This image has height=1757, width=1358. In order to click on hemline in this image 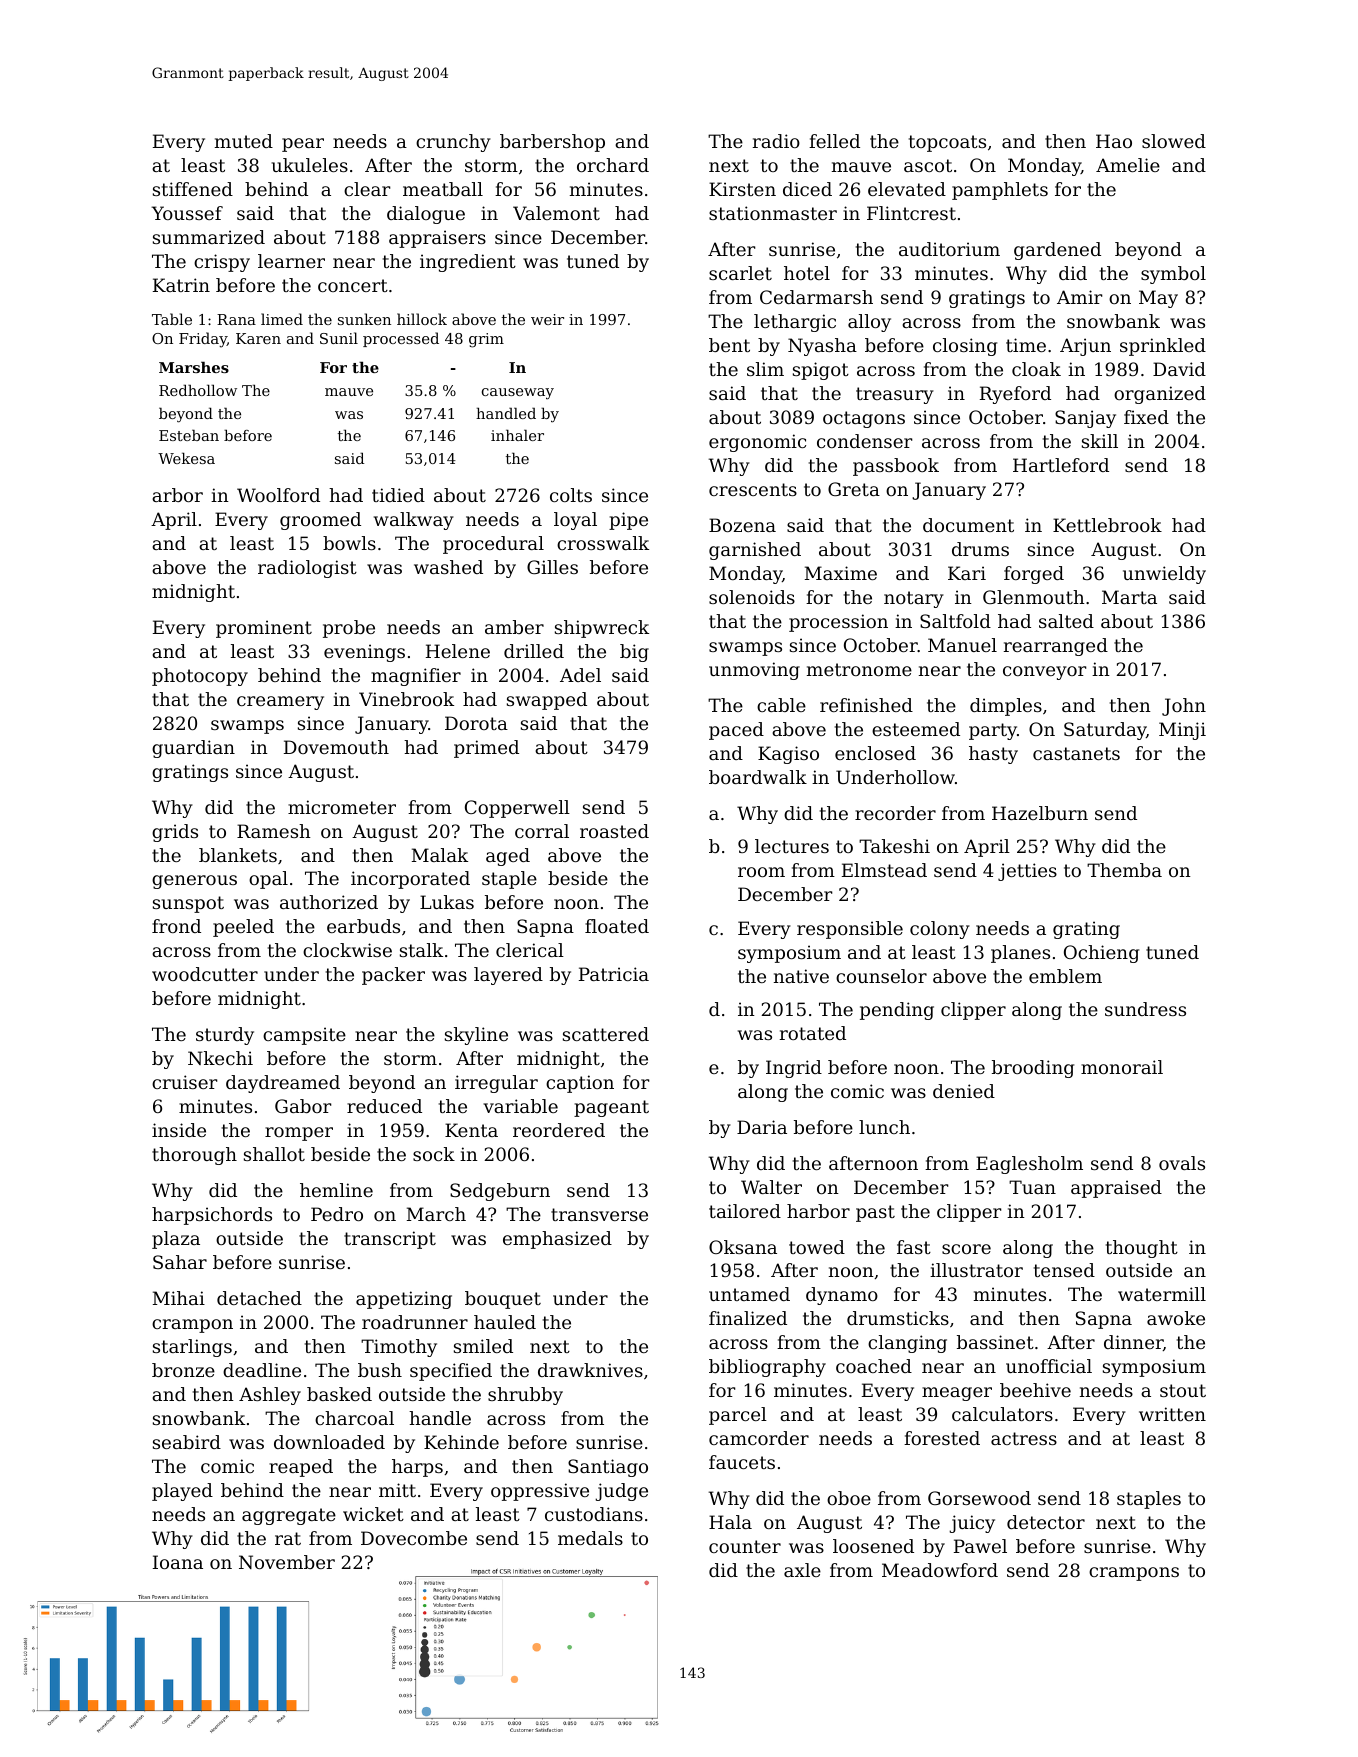, I will do `click(336, 1190)`.
